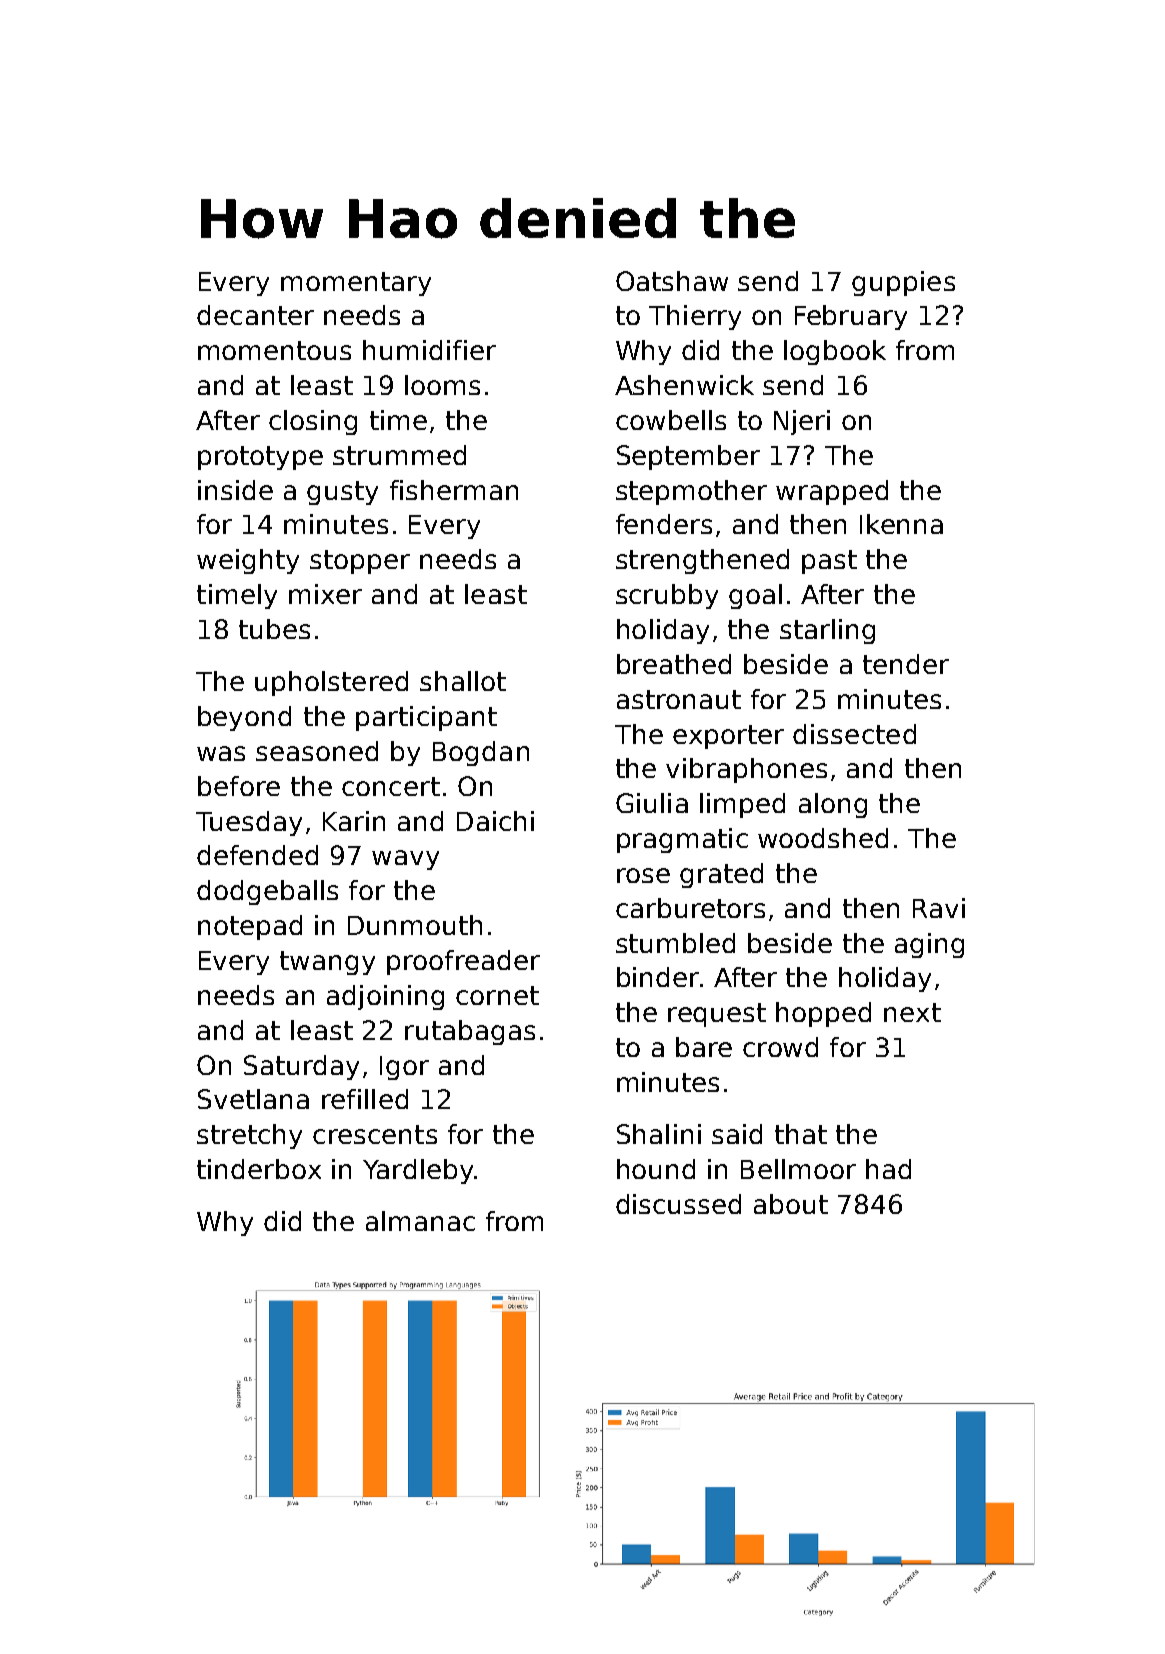 Image resolution: width=1165 pixels, height=1654 pixels. I want to click on weighty, so click(248, 561).
